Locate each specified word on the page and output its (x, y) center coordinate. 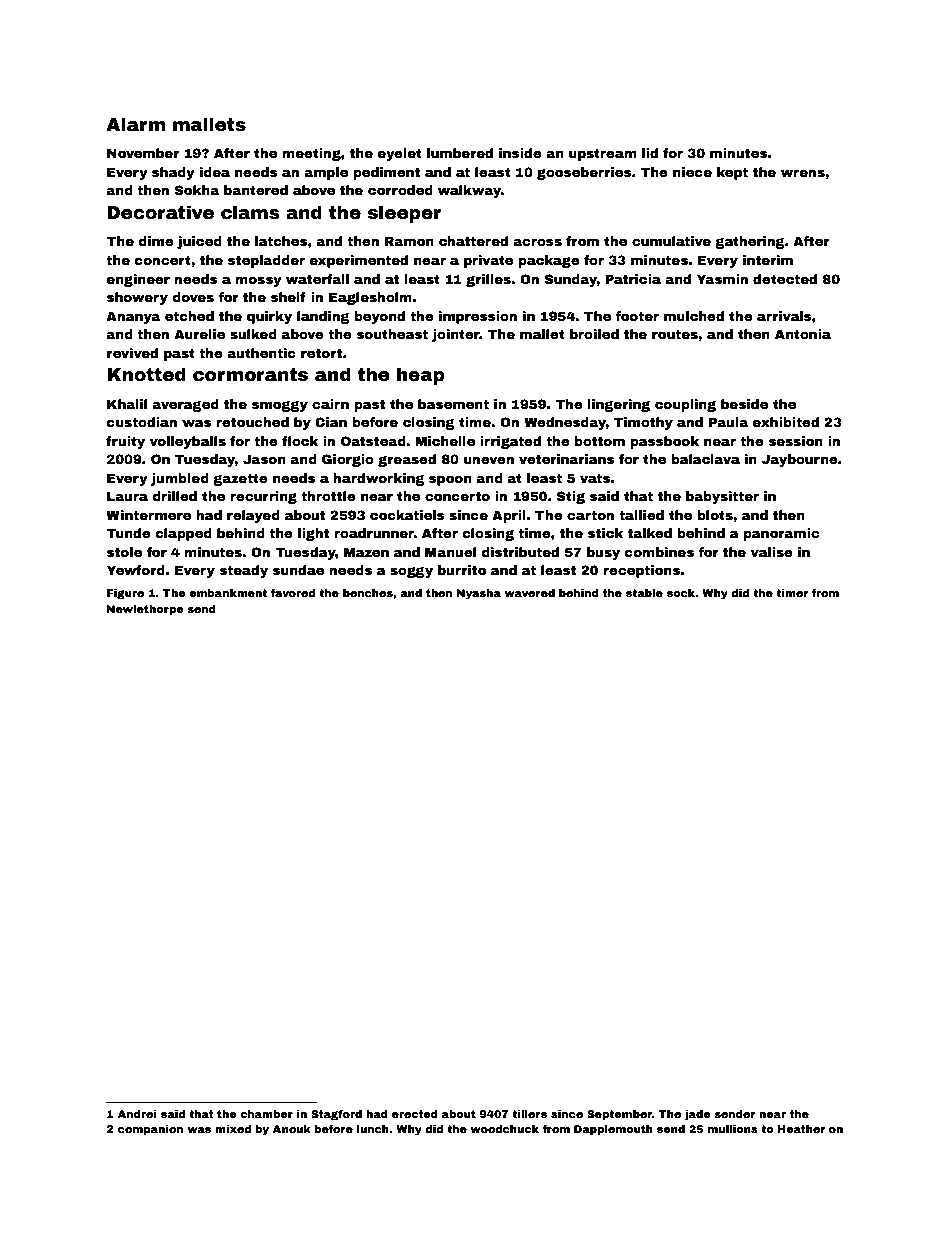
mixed (233, 1129)
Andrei (137, 1114)
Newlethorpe (145, 610)
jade (697, 1115)
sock (681, 593)
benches (368, 593)
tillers (529, 1114)
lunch (373, 1129)
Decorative (160, 212)
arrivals (784, 316)
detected (785, 279)
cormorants (250, 375)
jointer (456, 335)
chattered (473, 241)
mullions (733, 1129)
